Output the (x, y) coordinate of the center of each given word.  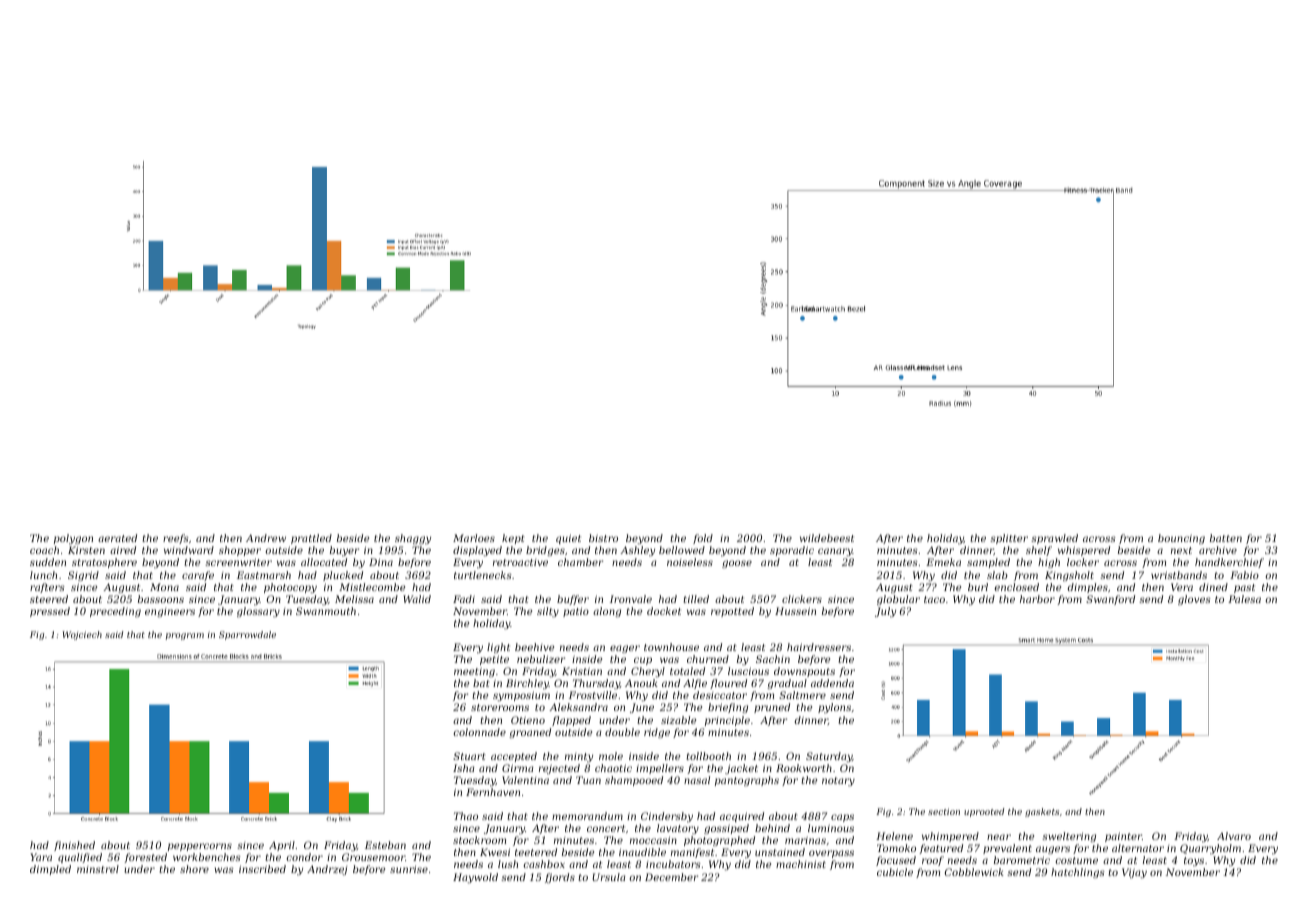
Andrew (266, 538)
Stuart (469, 756)
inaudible (642, 852)
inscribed (262, 869)
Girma (517, 768)
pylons (834, 708)
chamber (580, 562)
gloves (1194, 600)
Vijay (1134, 873)
